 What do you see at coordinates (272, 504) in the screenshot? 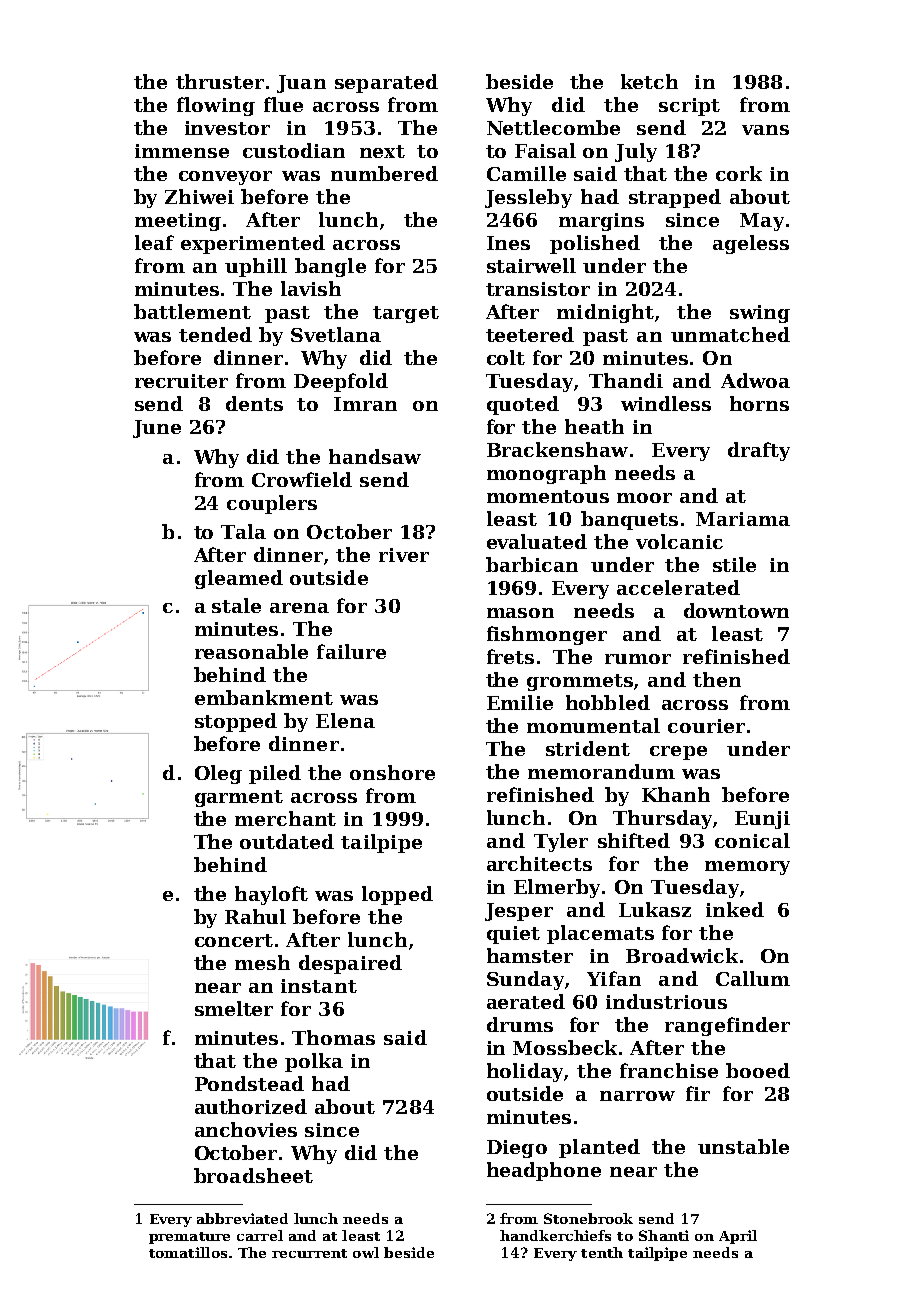
I see `couplers` at bounding box center [272, 504].
